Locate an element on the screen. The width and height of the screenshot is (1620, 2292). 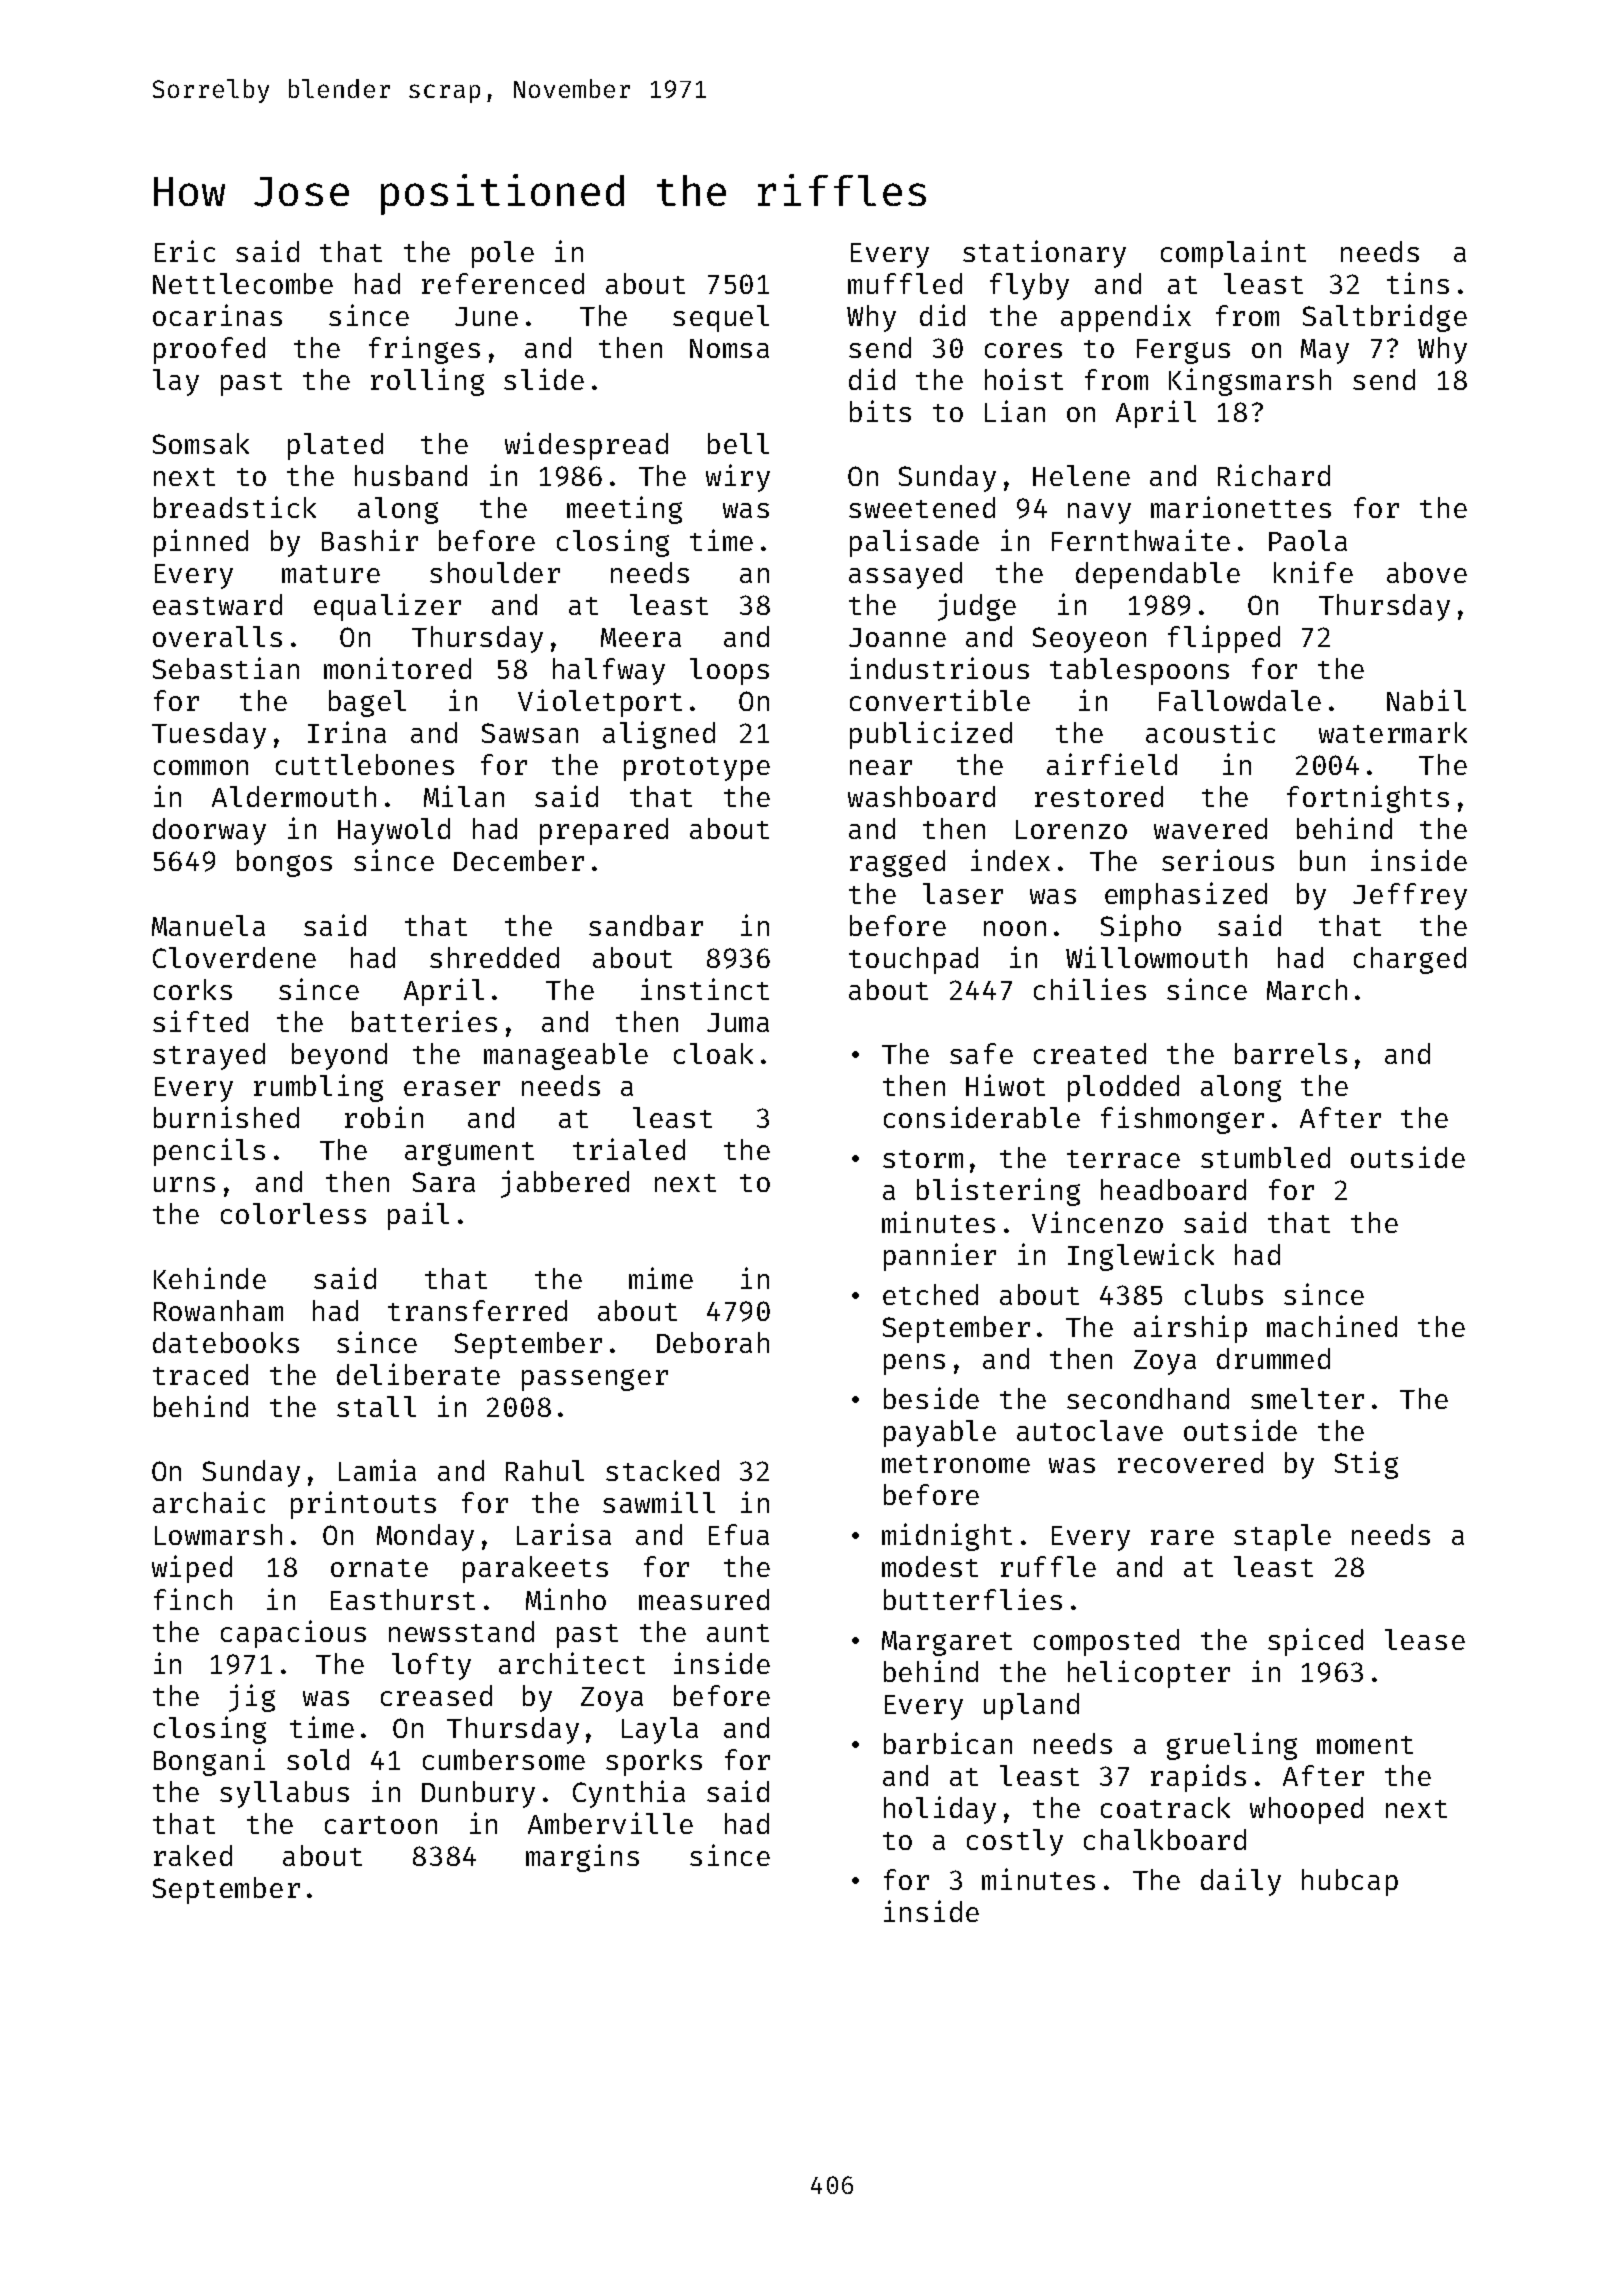
raked is located at coordinates (193, 1855).
